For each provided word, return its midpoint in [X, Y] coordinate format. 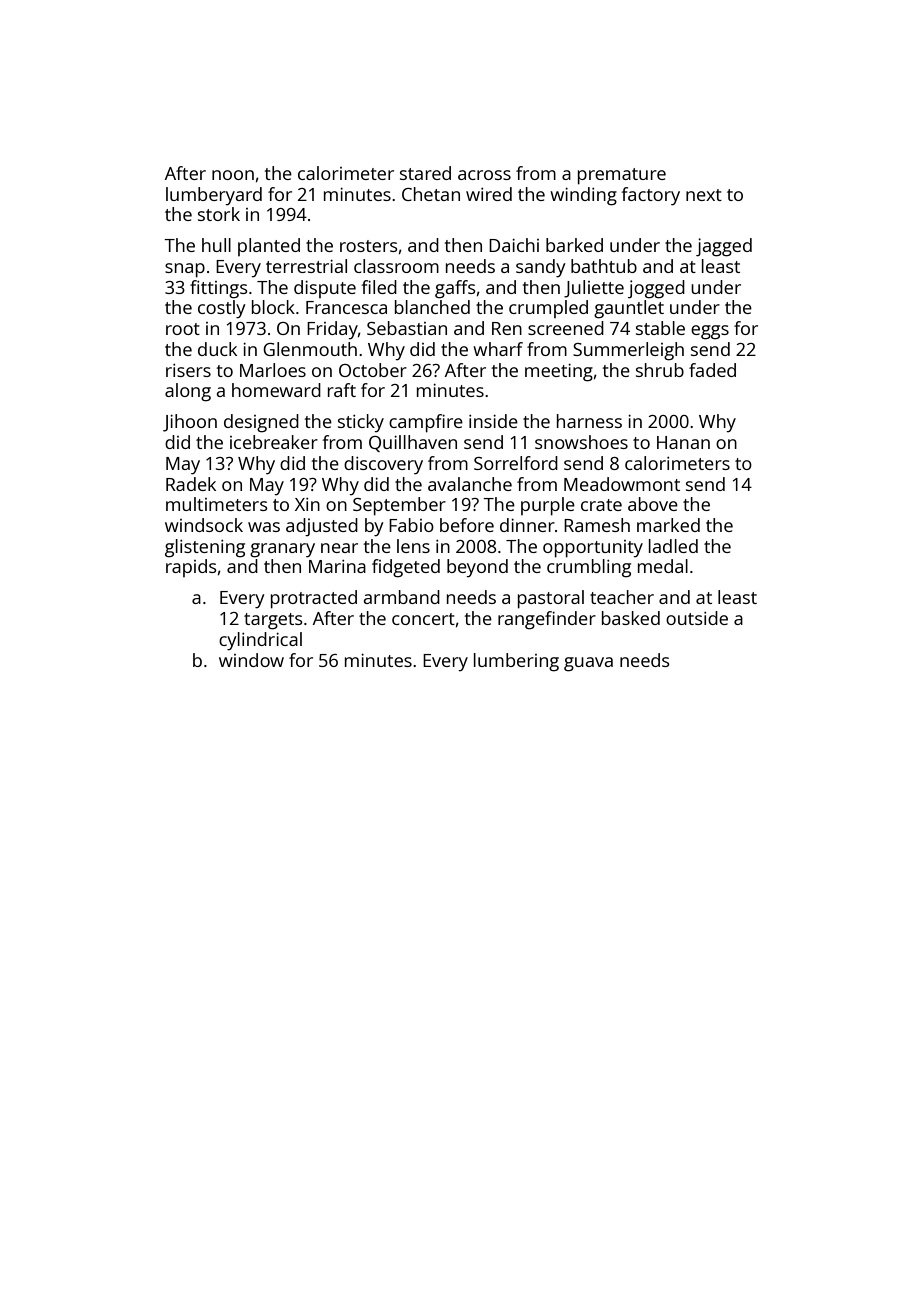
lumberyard [214, 196]
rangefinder [547, 620]
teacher [622, 597]
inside [493, 421]
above [653, 504]
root [183, 329]
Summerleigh [628, 351]
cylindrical [260, 641]
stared [425, 173]
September [399, 506]
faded [712, 370]
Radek [191, 484]
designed [261, 423]
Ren [507, 328]
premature [622, 176]
